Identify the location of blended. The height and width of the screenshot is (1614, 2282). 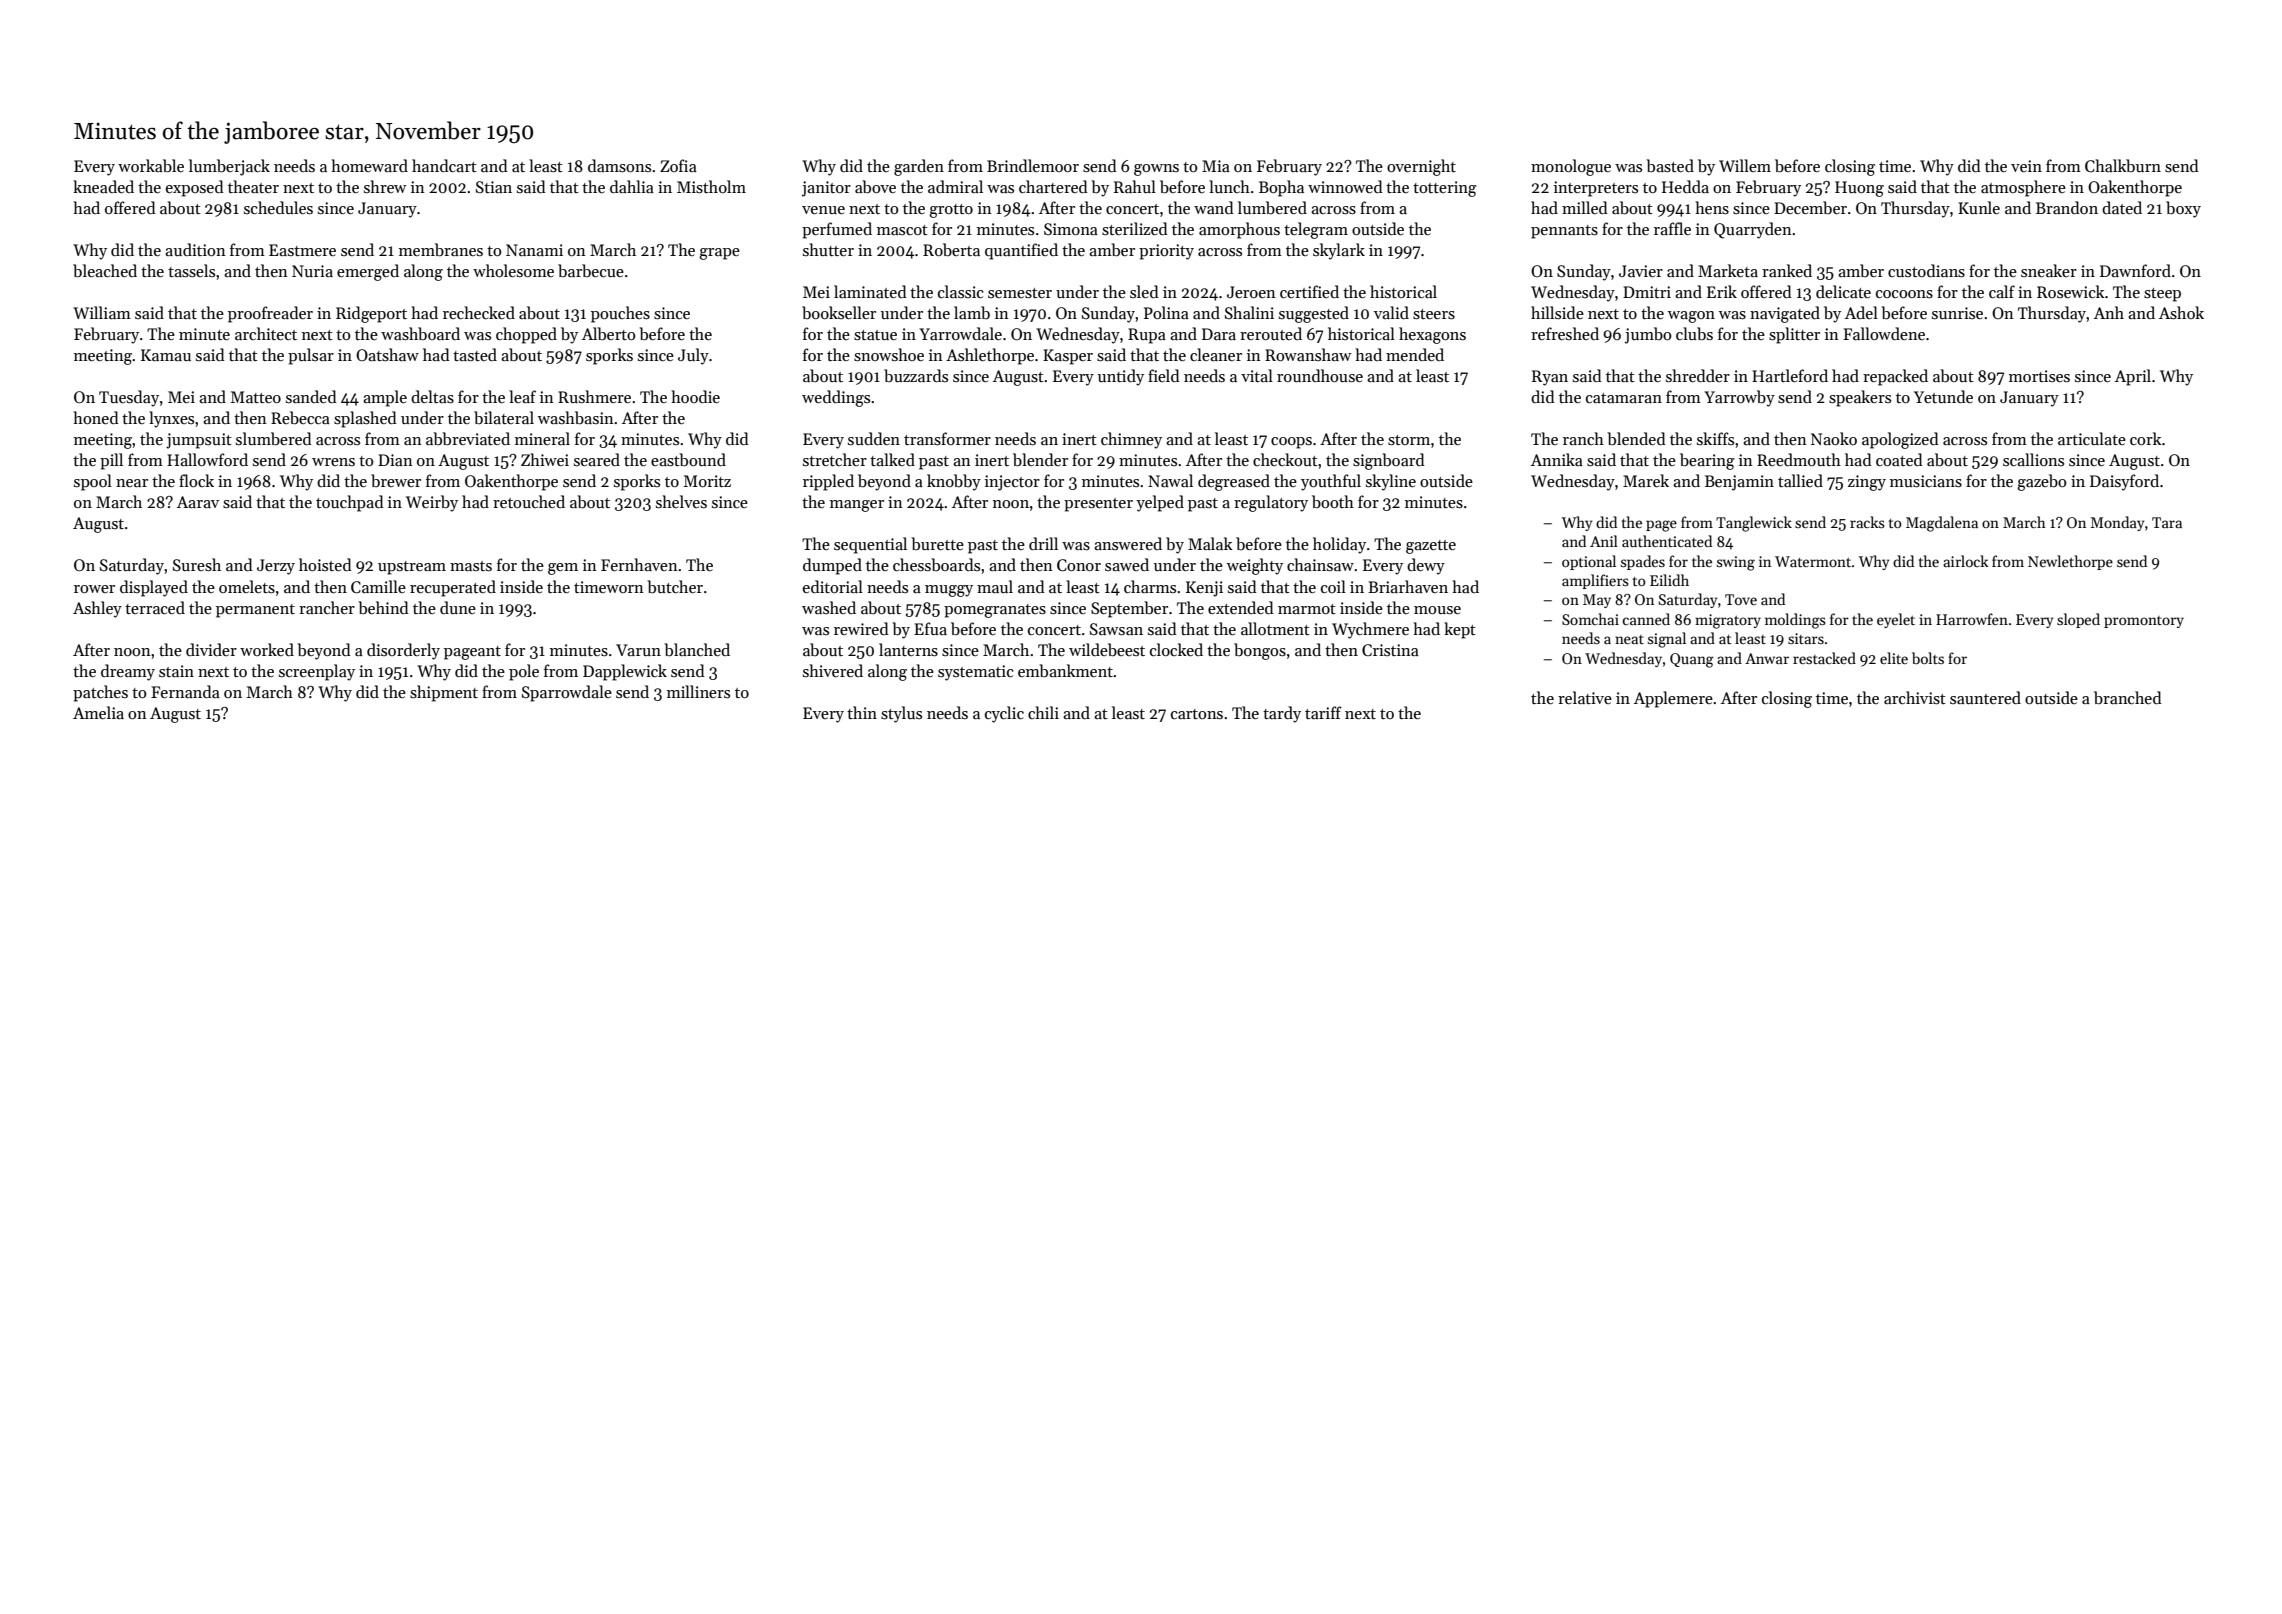
(1636, 439).
